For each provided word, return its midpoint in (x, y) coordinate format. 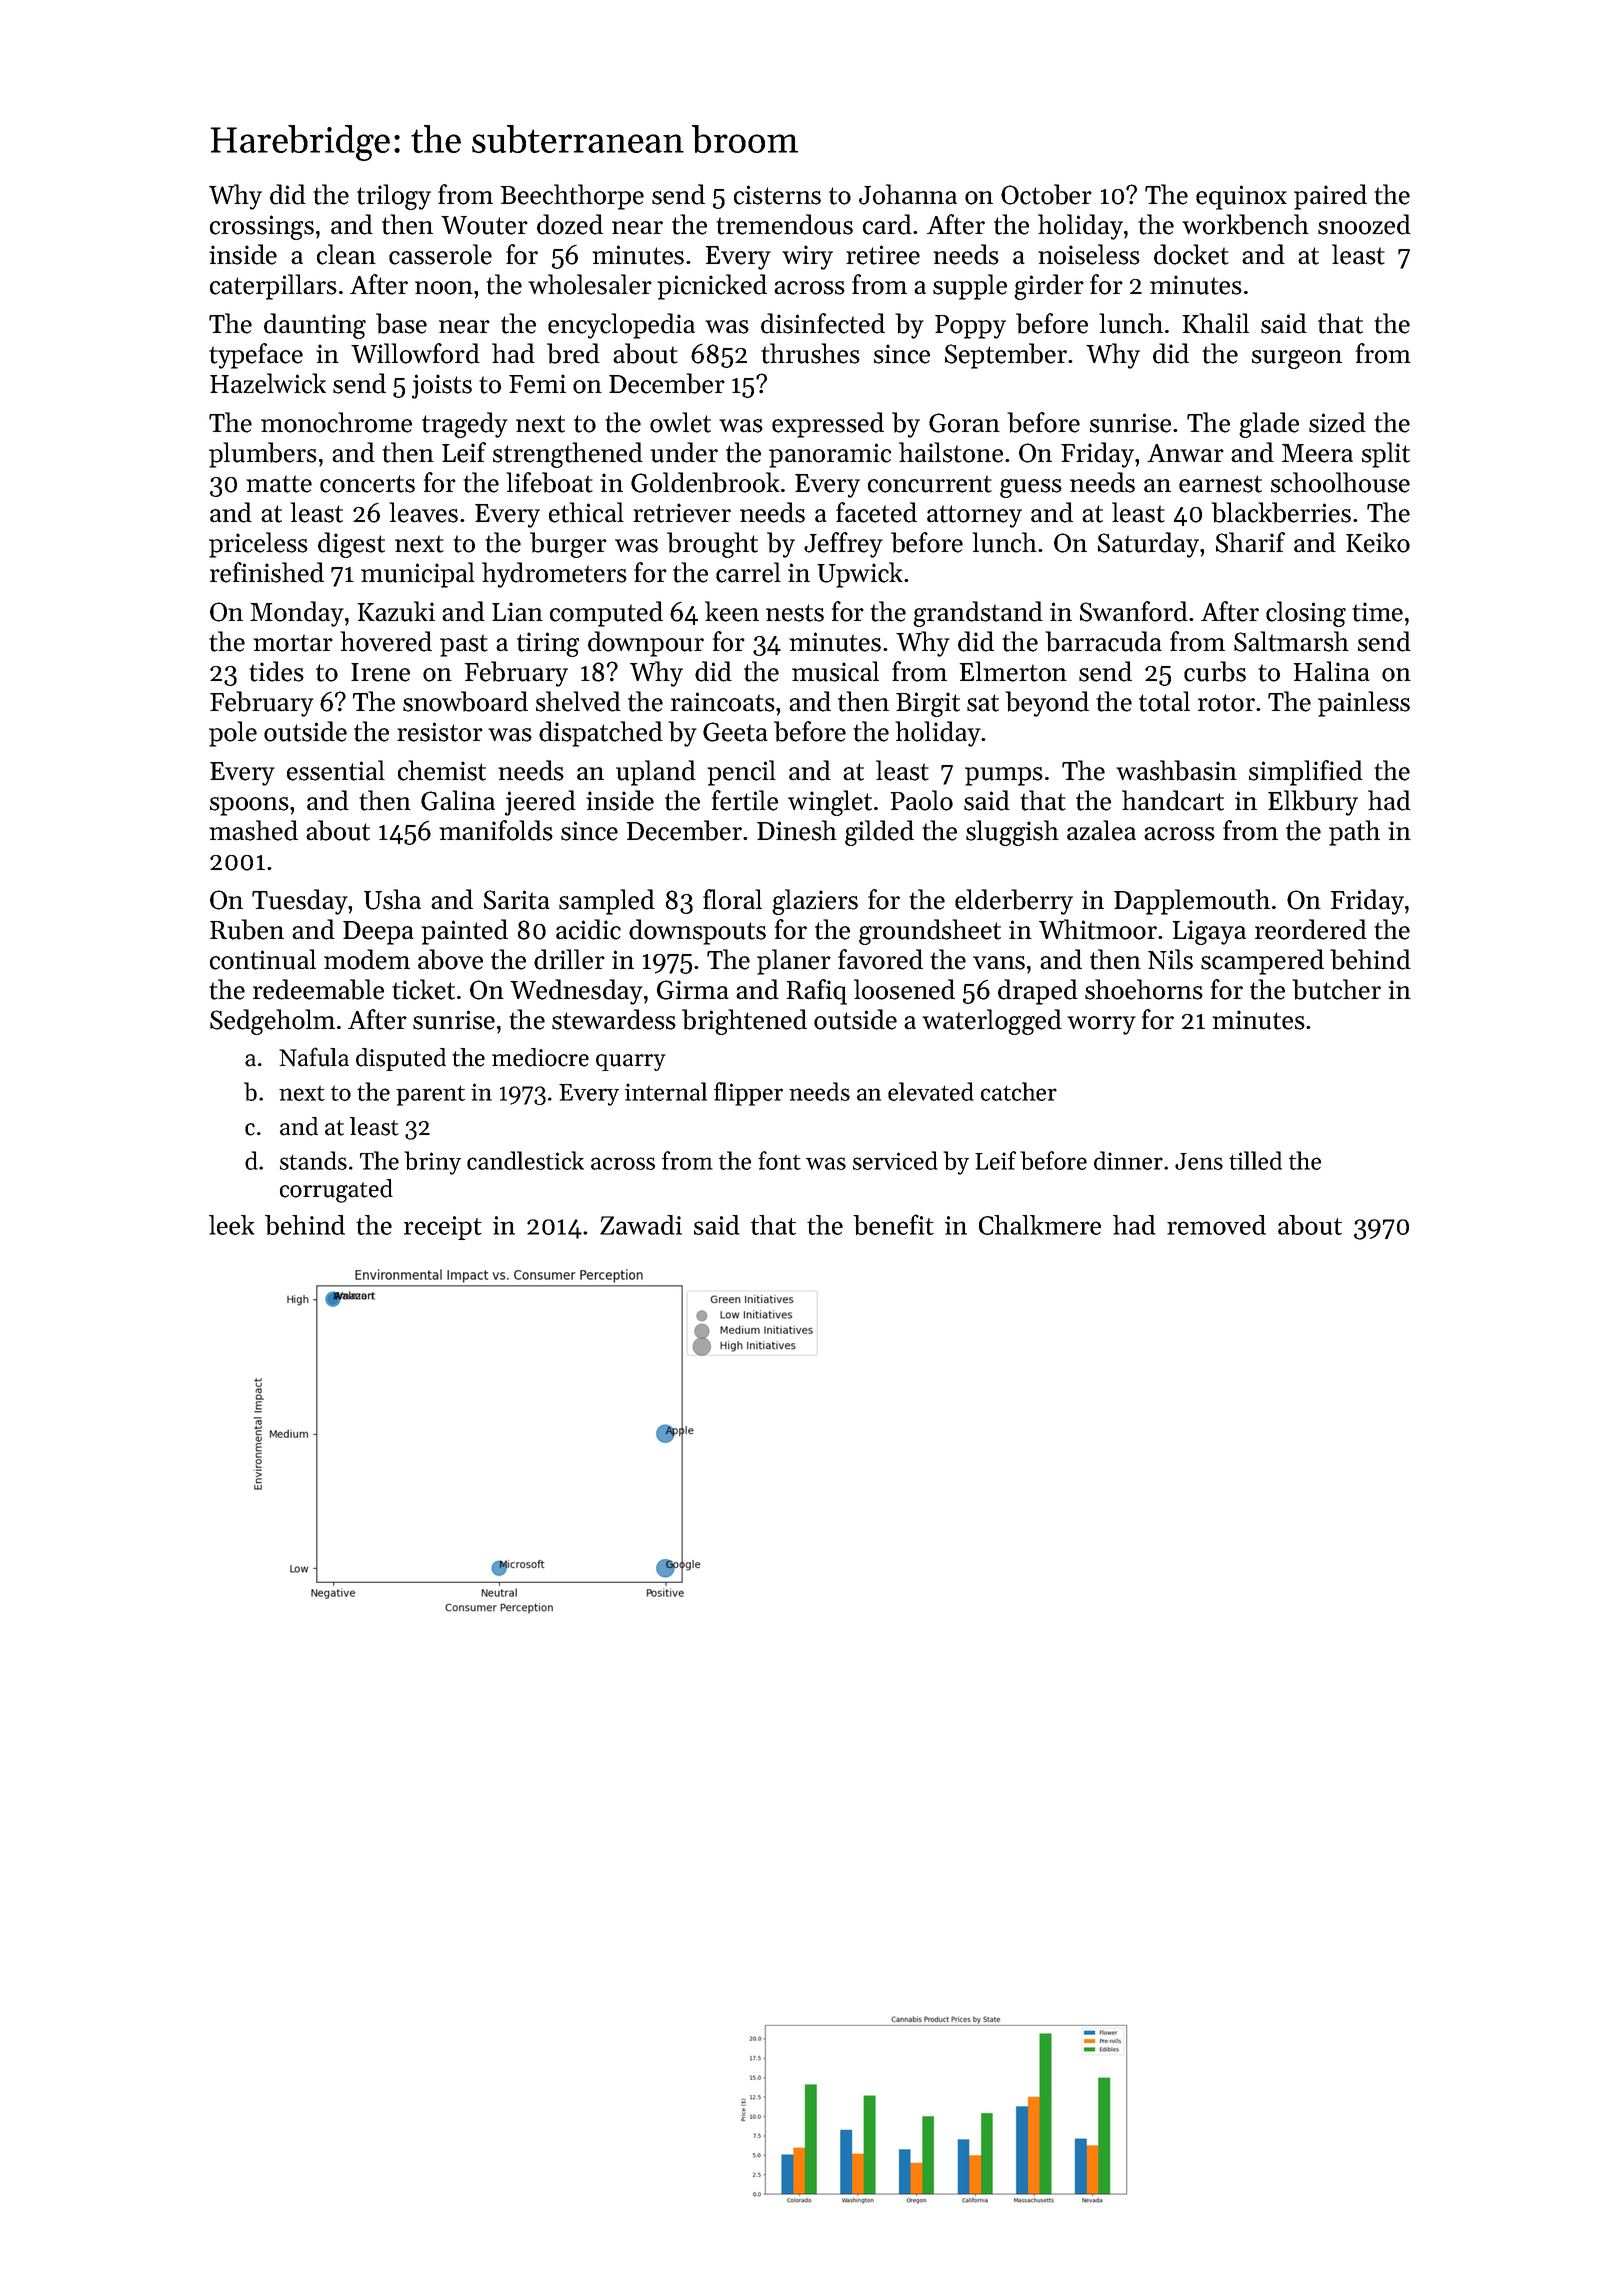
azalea (1101, 830)
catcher (1019, 1091)
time (1377, 612)
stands (313, 1160)
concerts (367, 484)
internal (666, 1091)
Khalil (1216, 323)
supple (970, 287)
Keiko (1378, 542)
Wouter (484, 225)
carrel (748, 572)
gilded (879, 833)
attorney (974, 516)
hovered (386, 641)
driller (569, 959)
